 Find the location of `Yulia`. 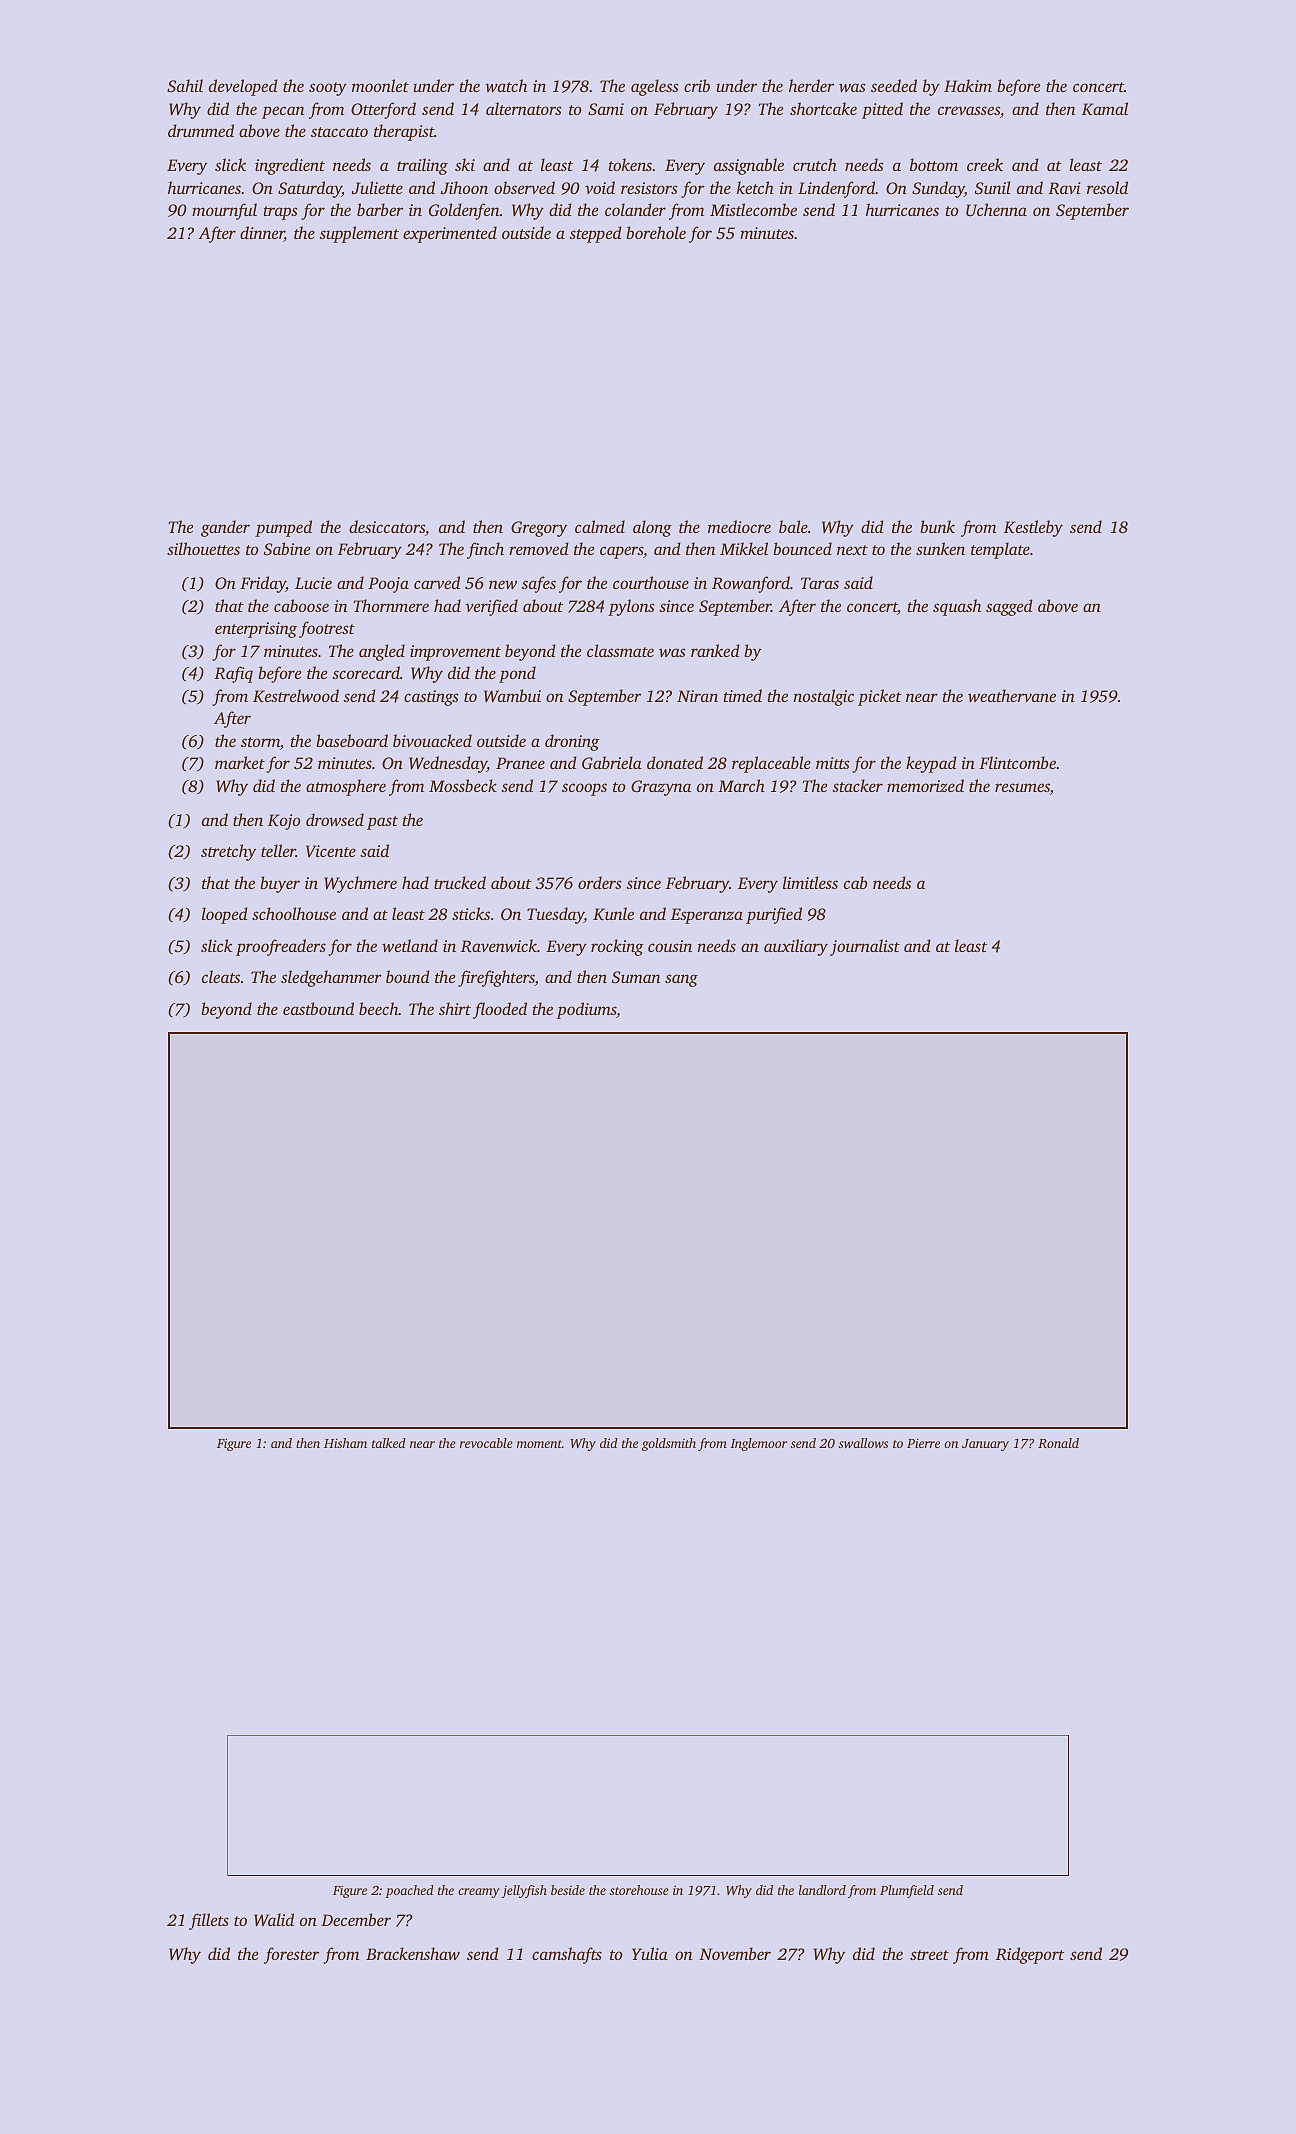

Yulia is located at coordinates (650, 1953).
